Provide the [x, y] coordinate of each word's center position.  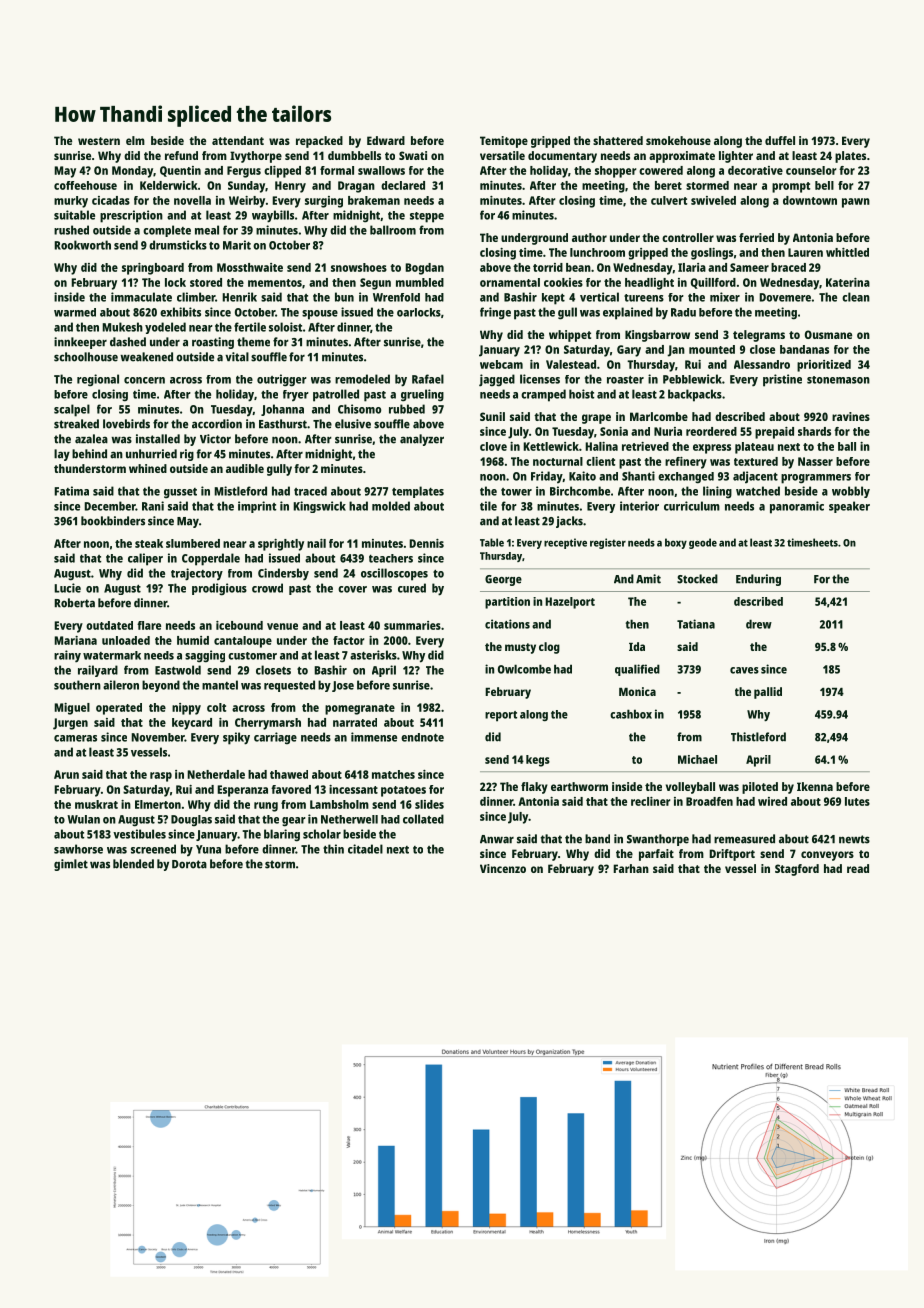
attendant [238, 140]
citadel [365, 849]
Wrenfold [396, 297]
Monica [637, 691]
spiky [236, 738]
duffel [780, 140]
